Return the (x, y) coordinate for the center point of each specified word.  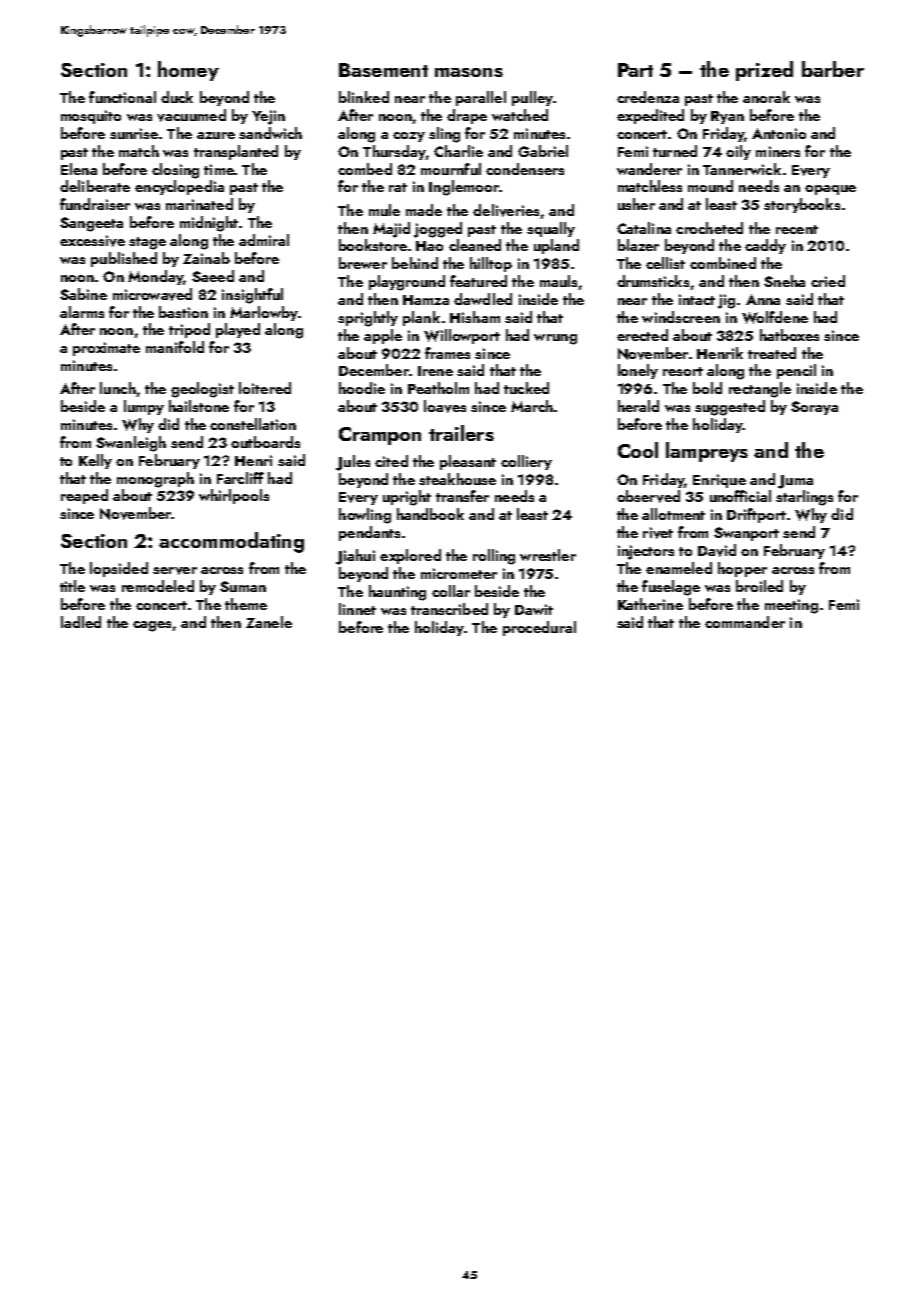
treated (772, 353)
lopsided (119, 569)
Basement (383, 70)
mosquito (91, 117)
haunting (397, 593)
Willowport (462, 336)
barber (833, 69)
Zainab (206, 258)
